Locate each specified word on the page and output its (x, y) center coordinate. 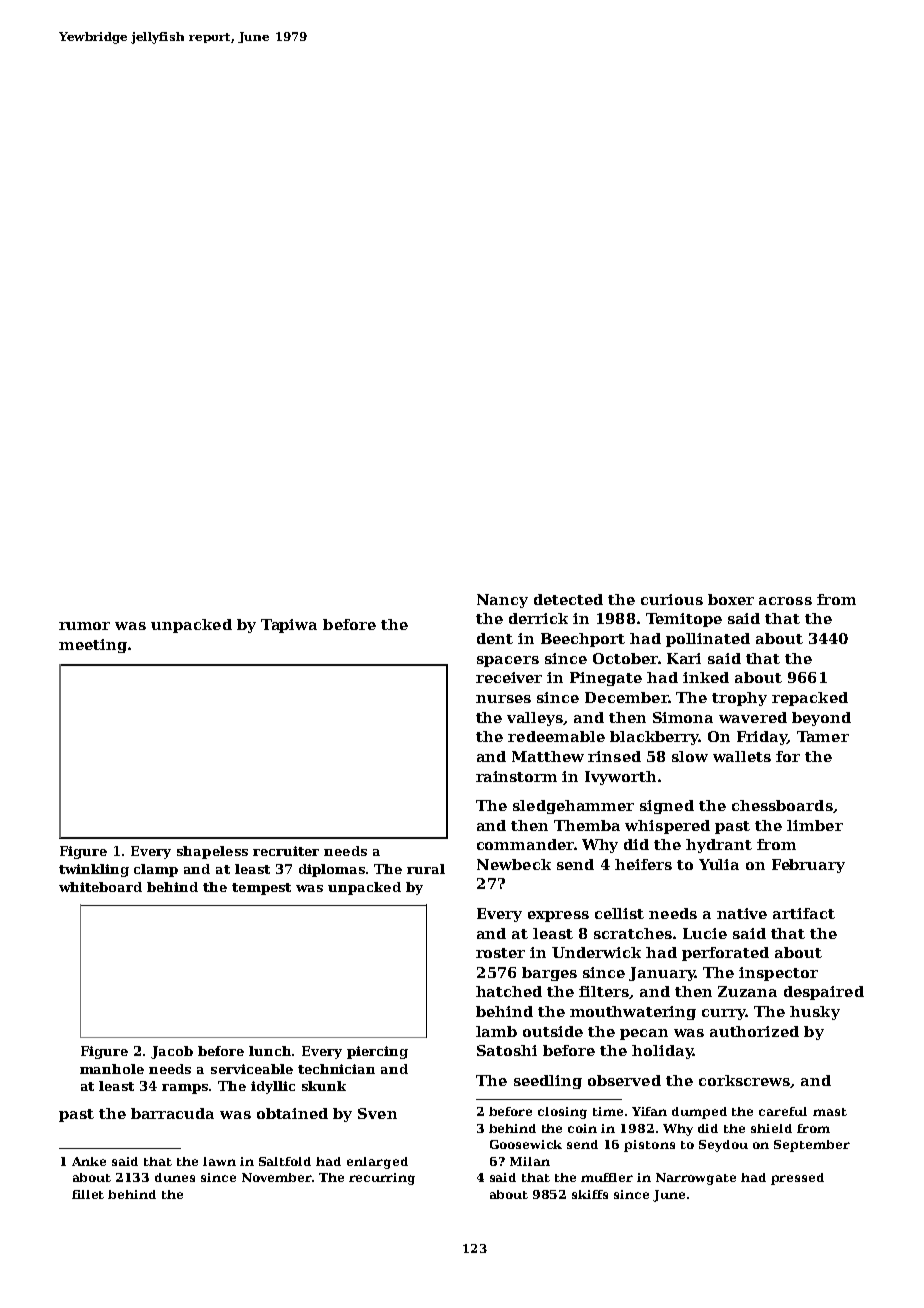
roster (500, 953)
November (277, 1177)
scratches (633, 933)
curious (672, 599)
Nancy (502, 601)
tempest (261, 889)
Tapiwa (289, 626)
